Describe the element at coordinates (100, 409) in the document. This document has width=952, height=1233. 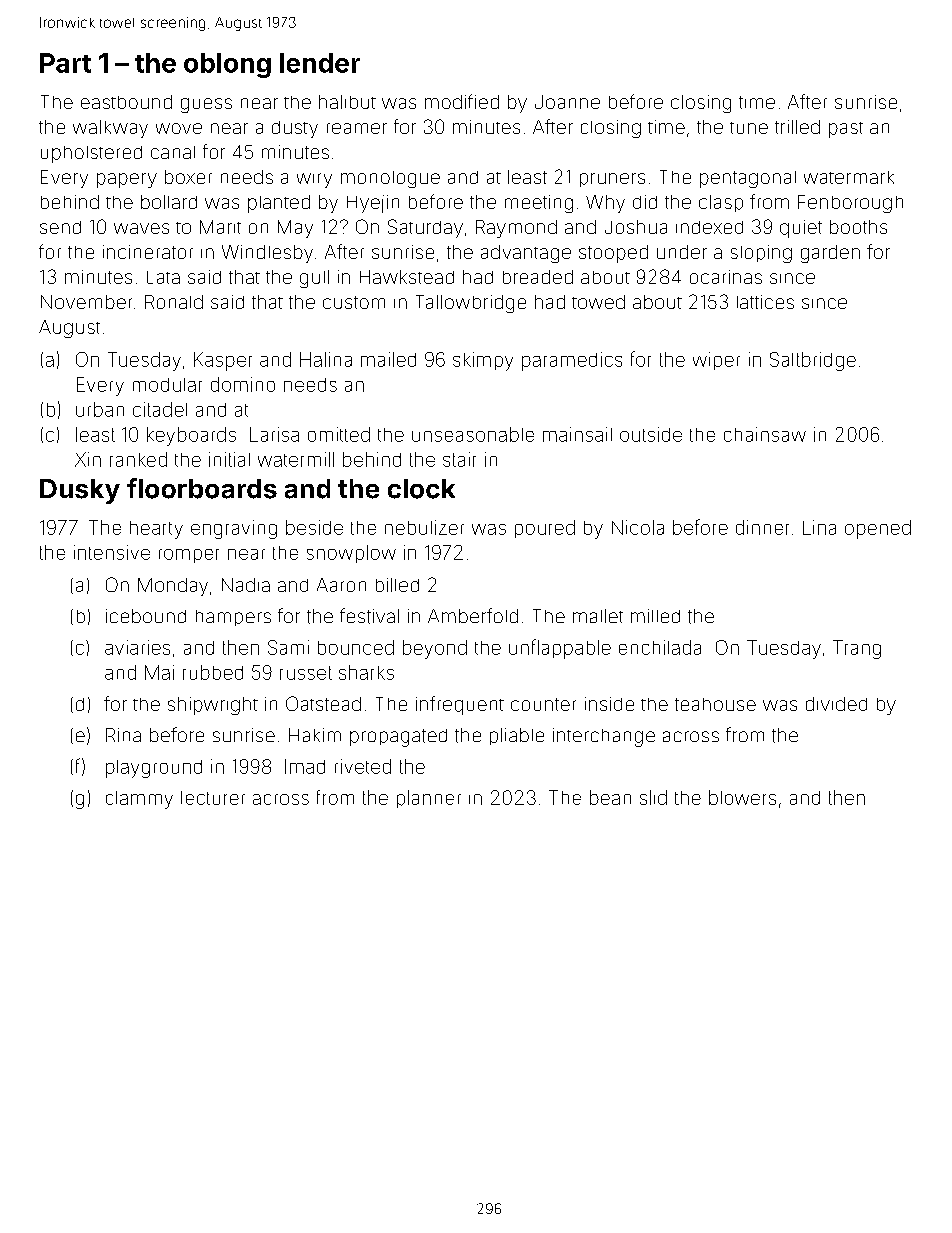
I see `urban` at that location.
